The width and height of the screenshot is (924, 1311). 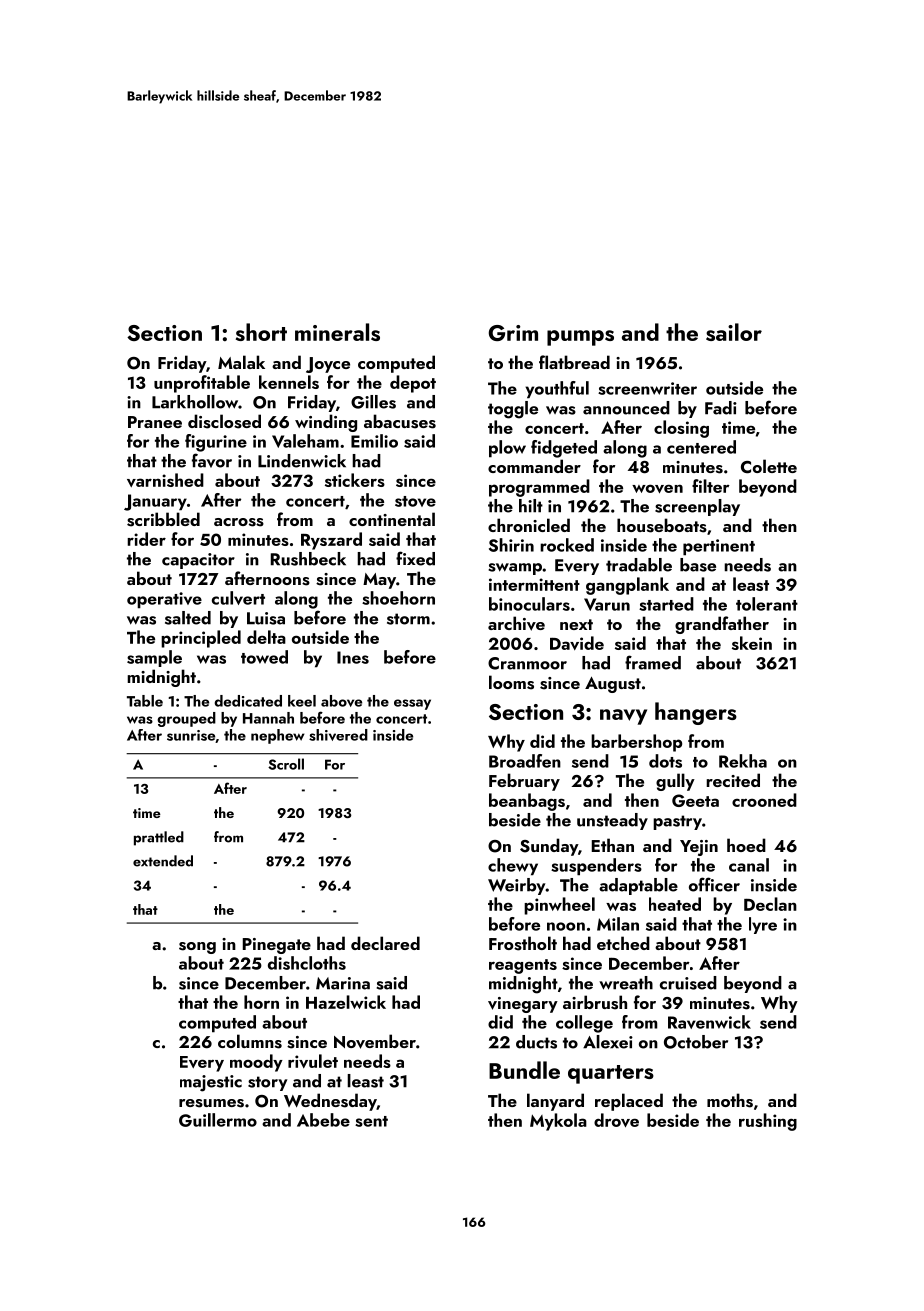 What do you see at coordinates (580, 338) in the screenshot?
I see `pumps` at bounding box center [580, 338].
